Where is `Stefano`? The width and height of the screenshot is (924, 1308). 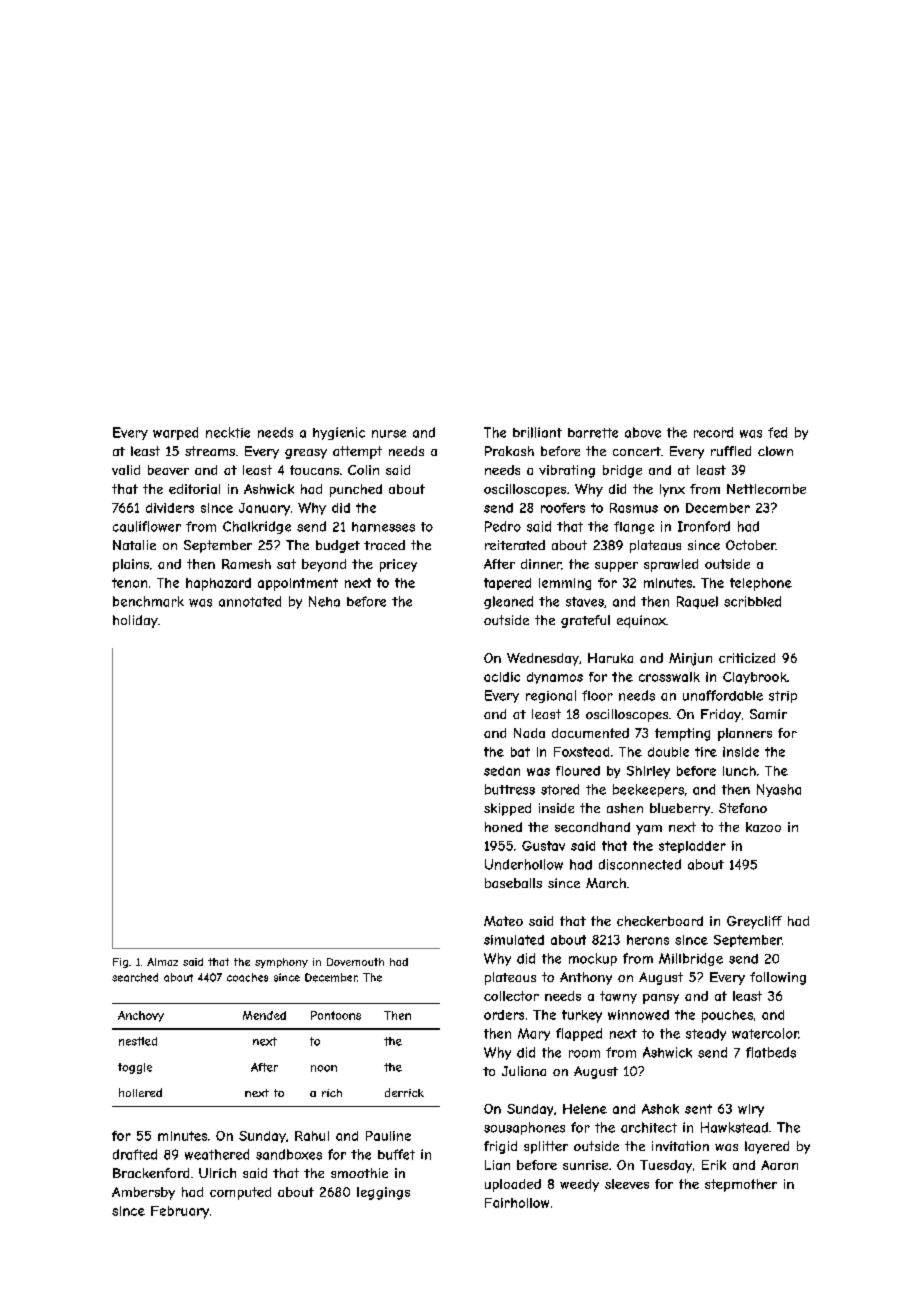 Stefano is located at coordinates (743, 808).
